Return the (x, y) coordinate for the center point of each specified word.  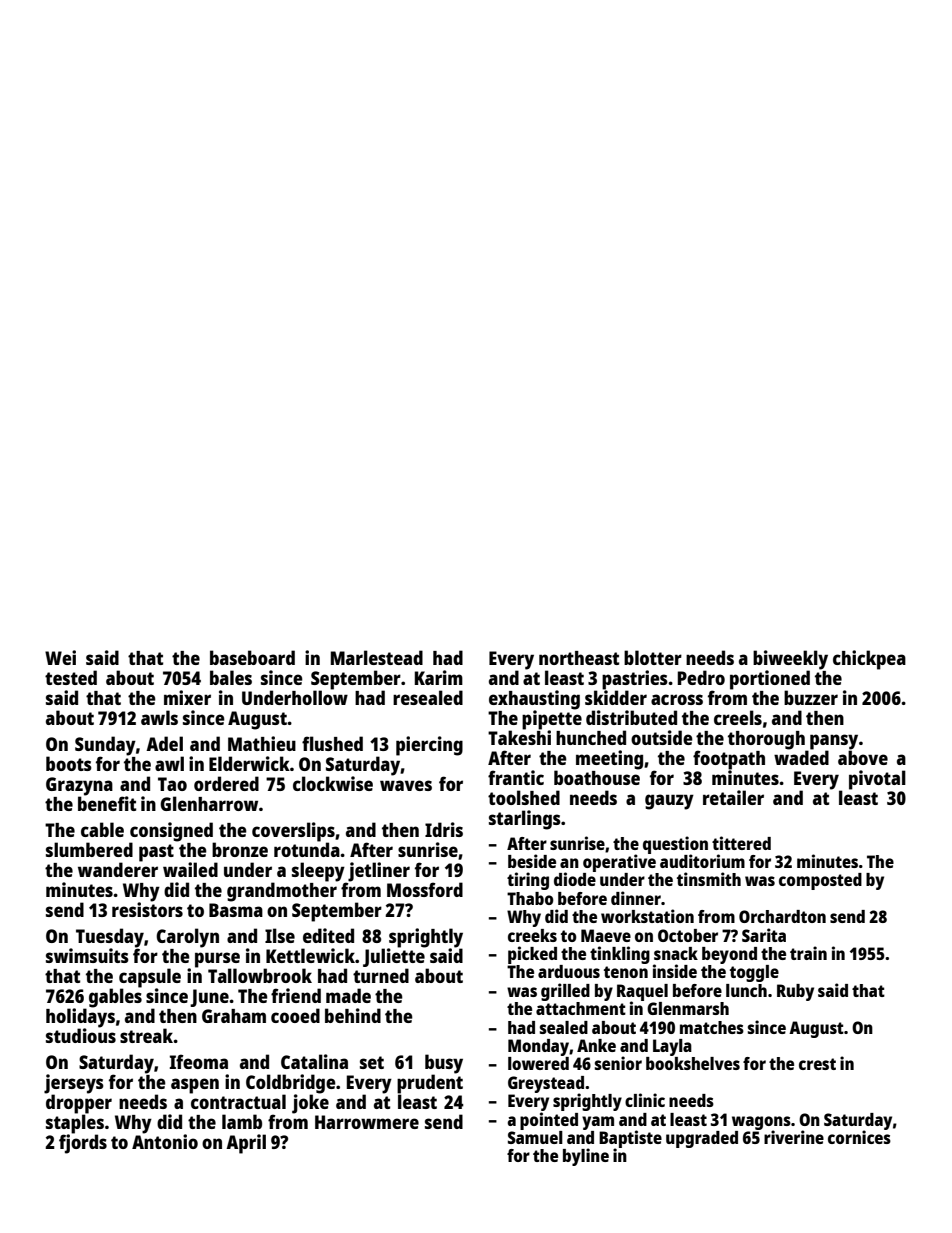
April (246, 1144)
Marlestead (377, 657)
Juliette (394, 957)
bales (231, 677)
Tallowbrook (260, 975)
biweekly (790, 660)
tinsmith (709, 879)
